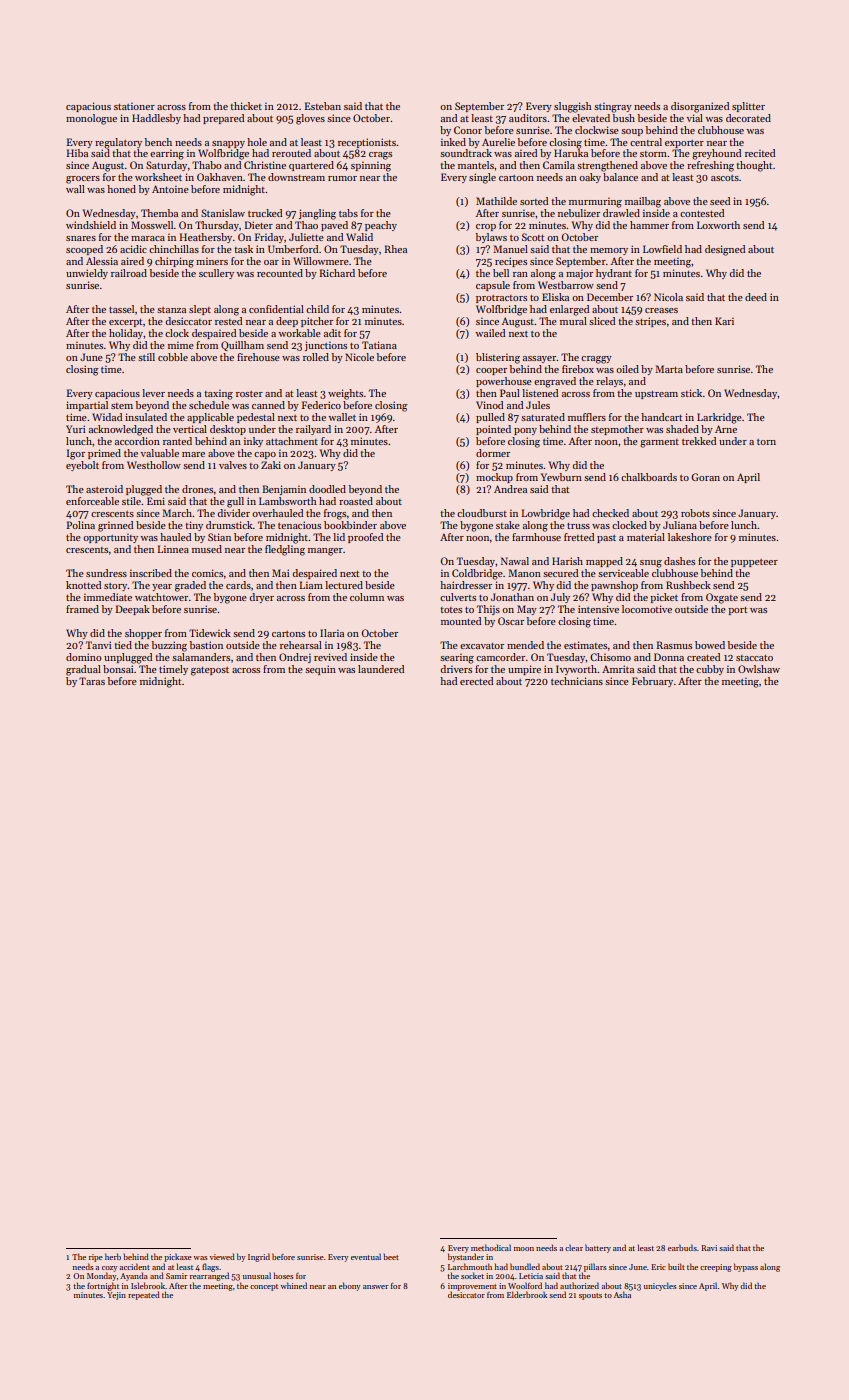  Describe the element at coordinates (323, 106) in the screenshot. I see `Esteban` at that location.
